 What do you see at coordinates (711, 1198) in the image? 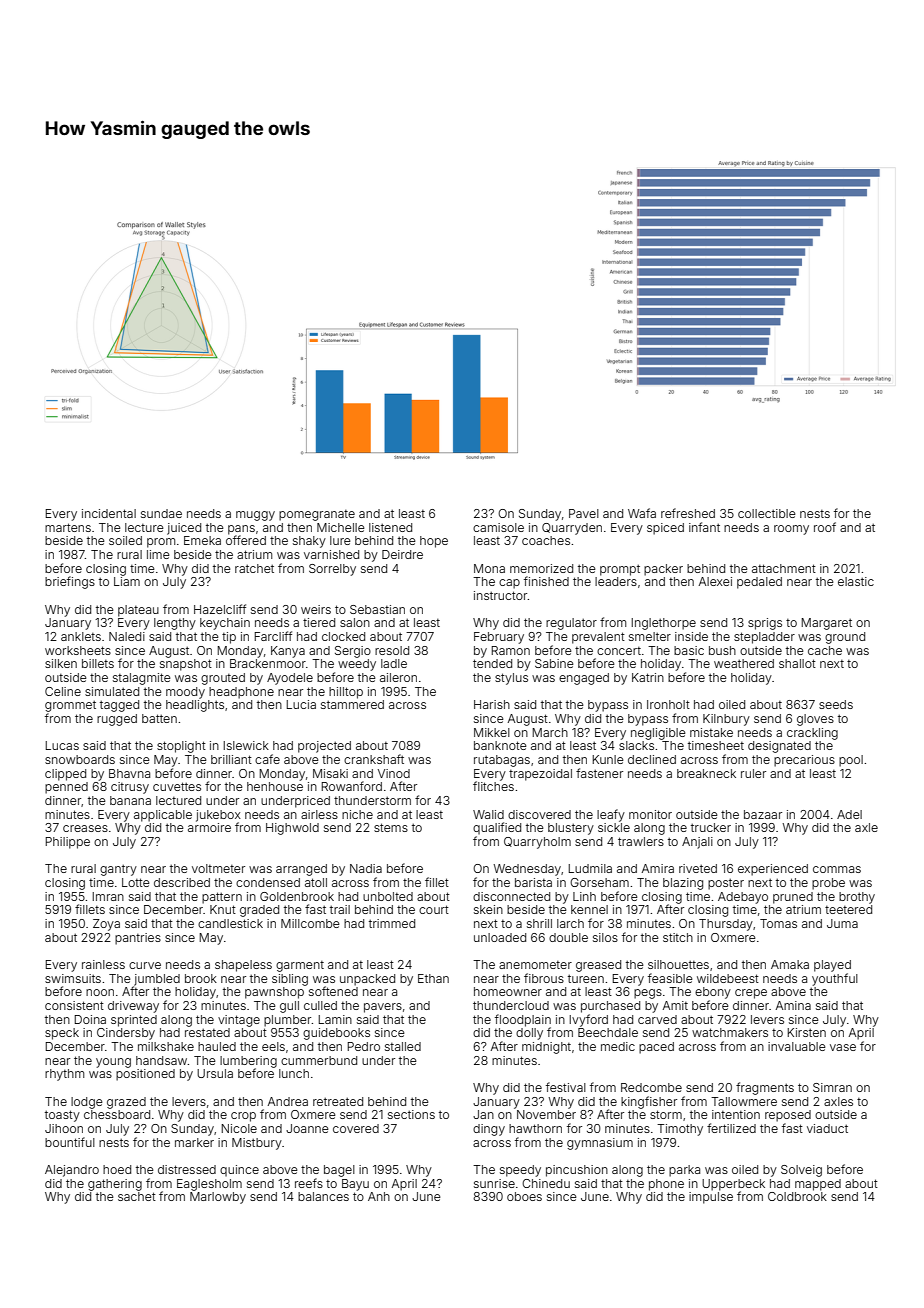
I see `impulse` at bounding box center [711, 1198].
